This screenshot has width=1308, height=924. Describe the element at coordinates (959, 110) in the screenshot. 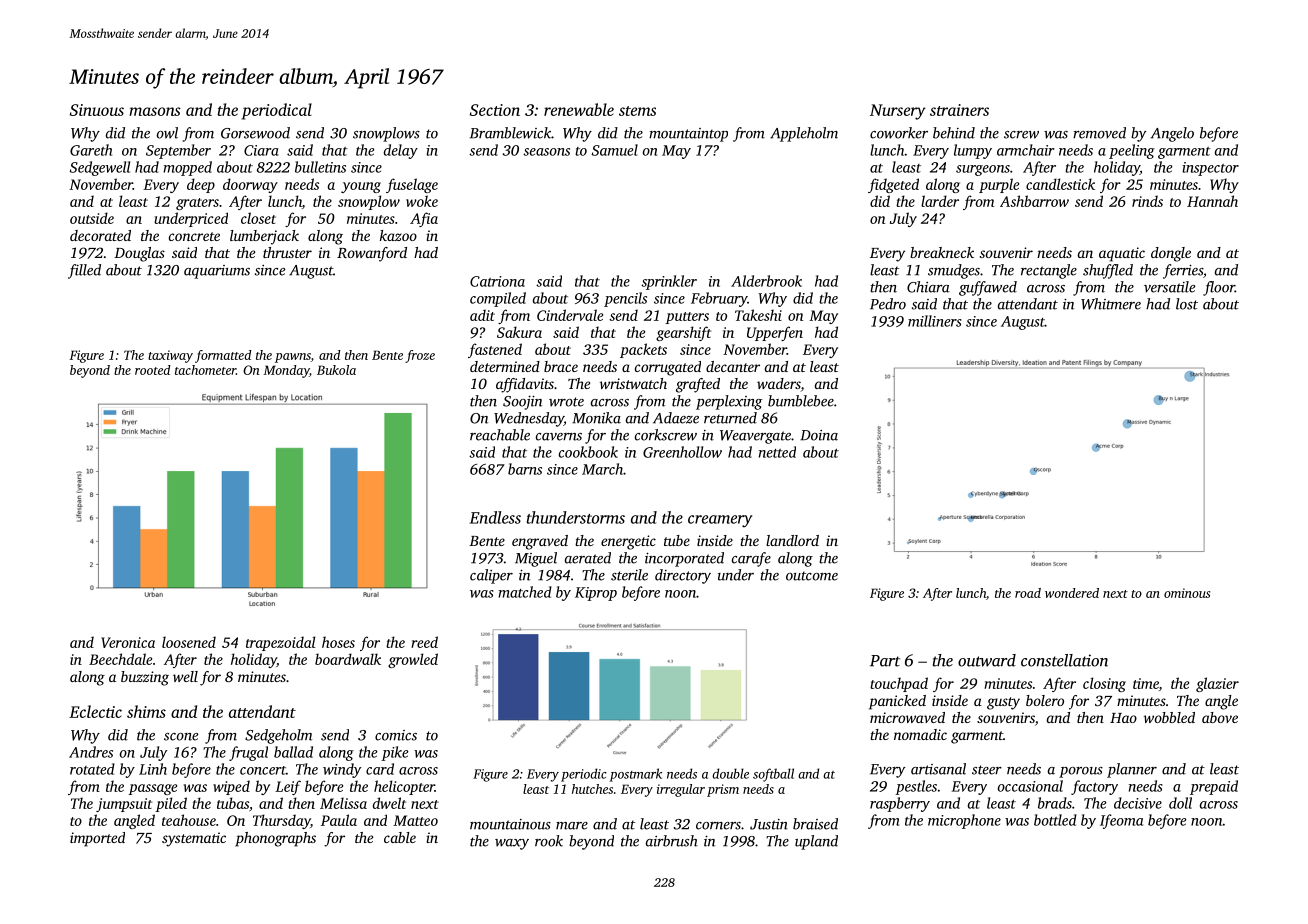

I see `strainers` at that location.
